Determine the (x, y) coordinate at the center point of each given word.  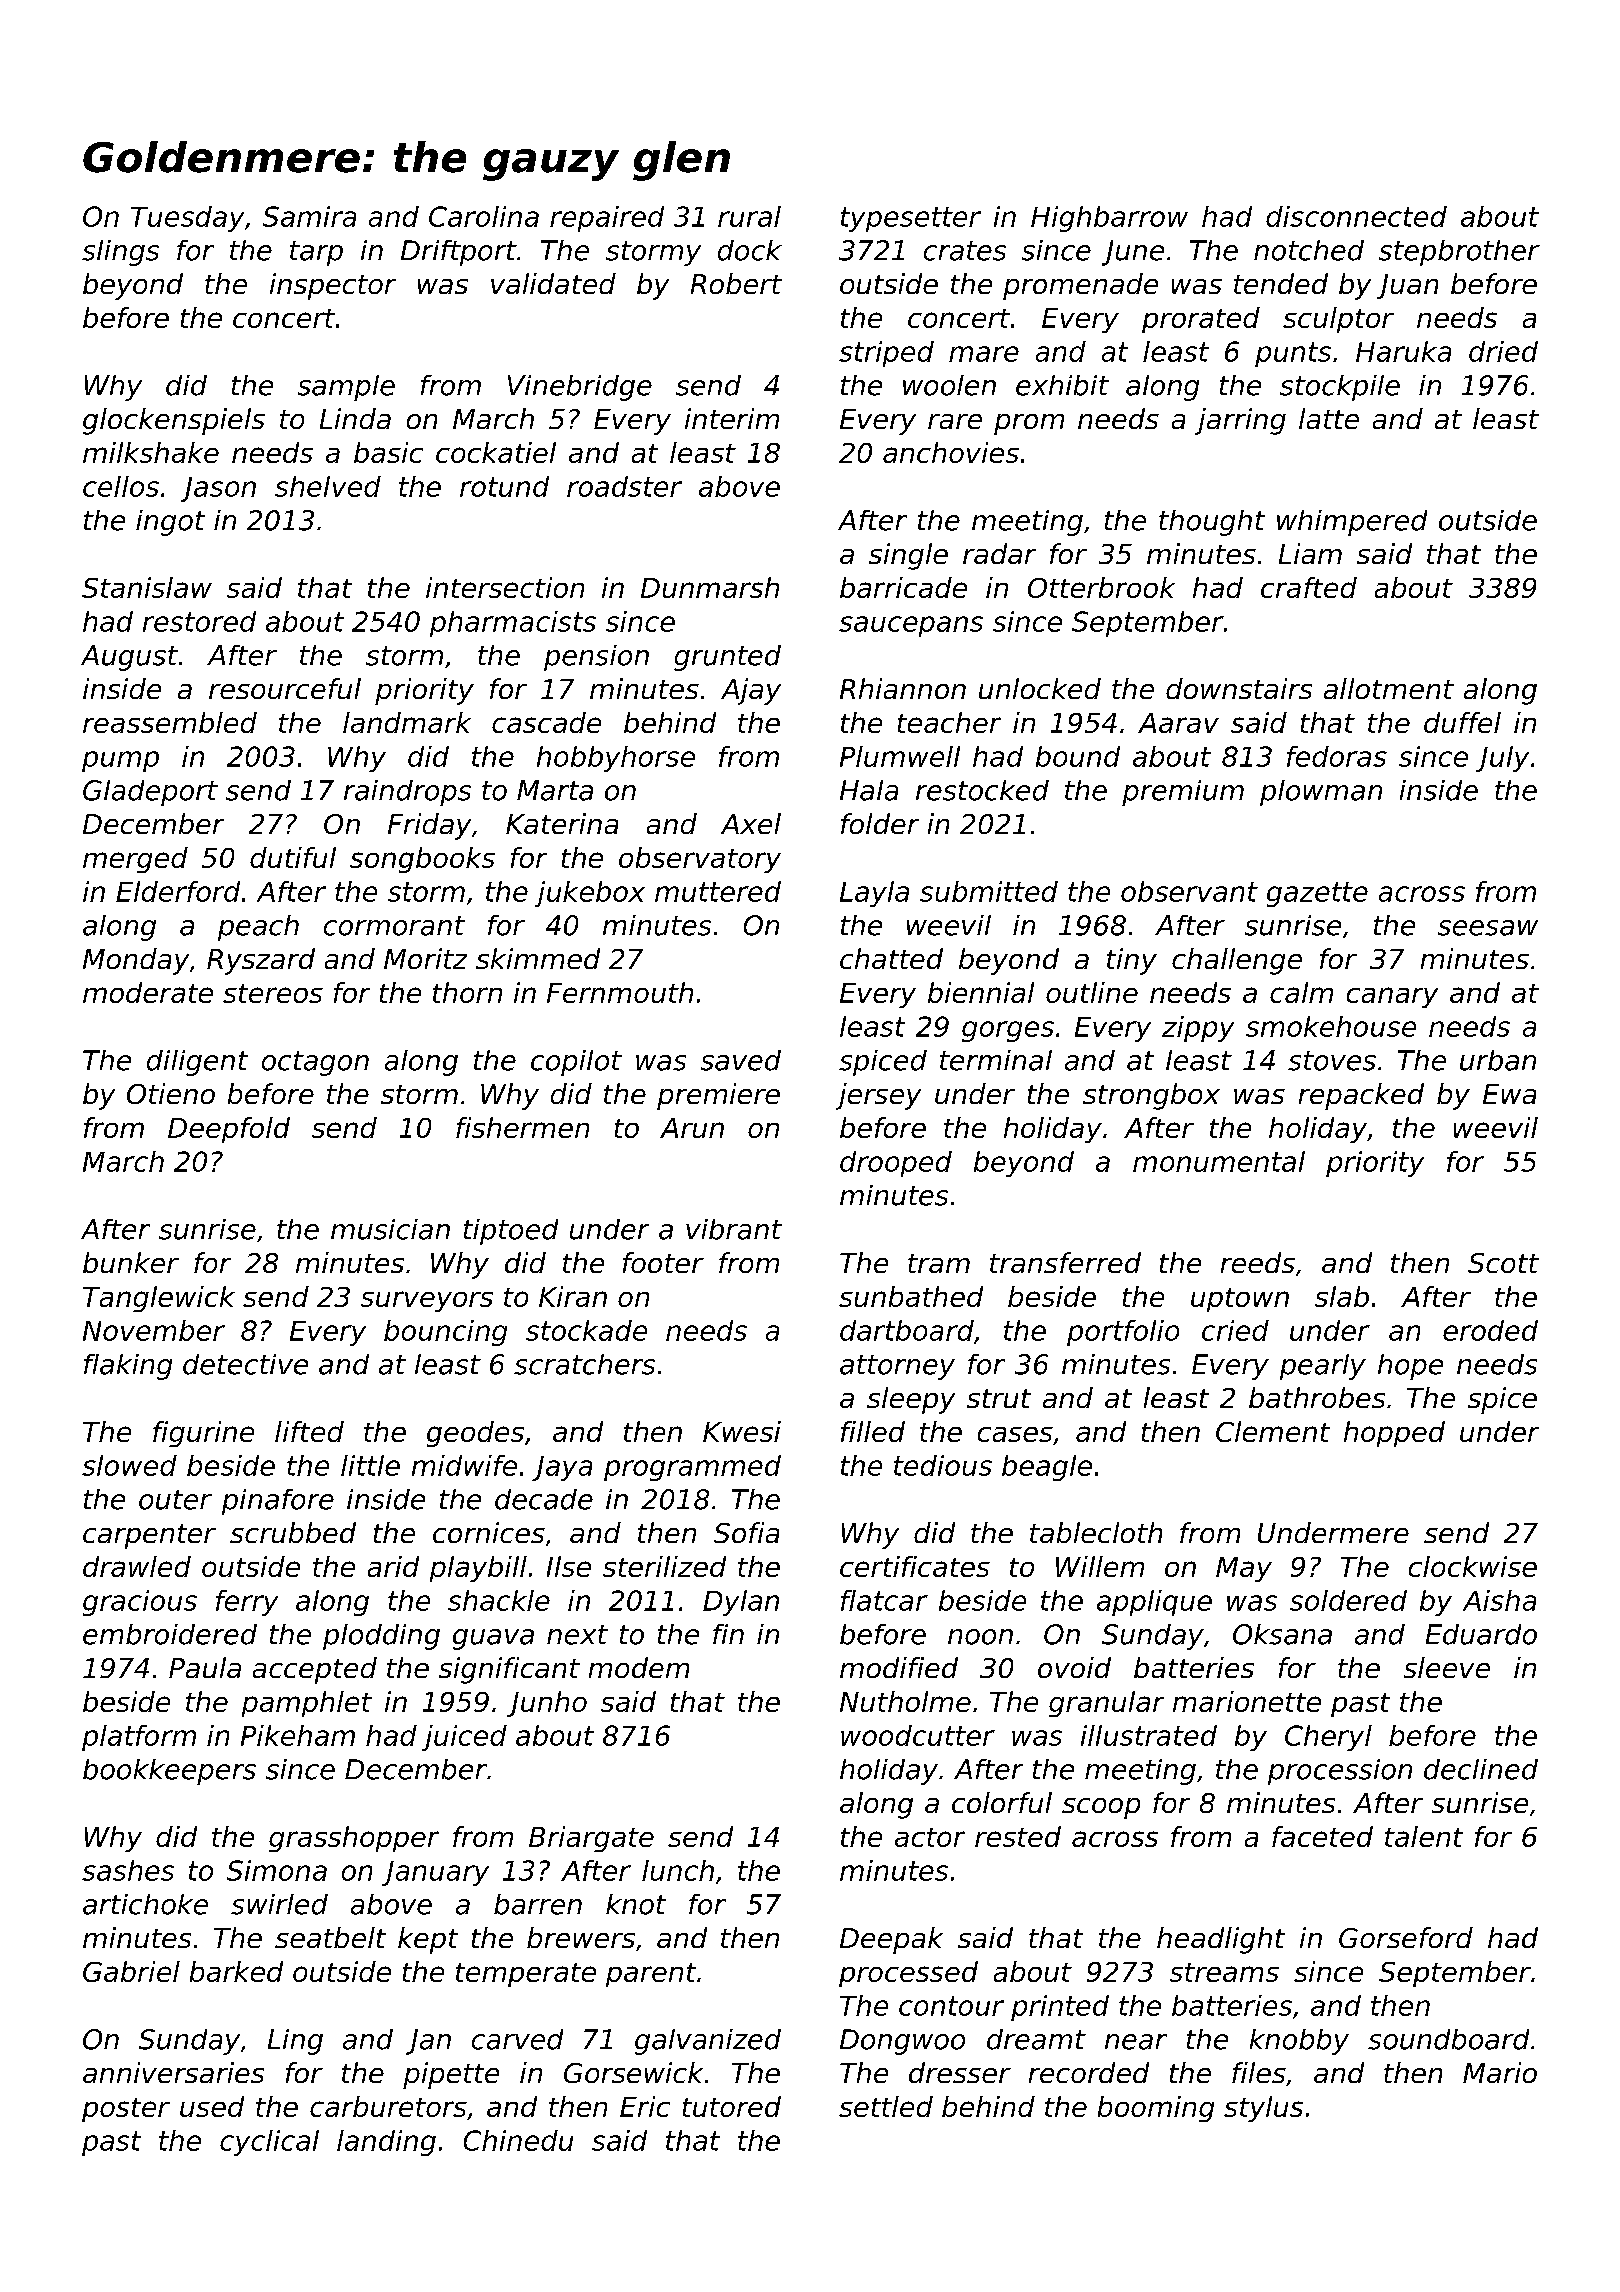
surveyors (427, 1301)
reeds (1258, 1262)
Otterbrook (1101, 587)
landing (386, 2143)
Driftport (459, 253)
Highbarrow (1109, 219)
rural (749, 216)
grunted (727, 658)
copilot (576, 1063)
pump (120, 761)
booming (1156, 2109)
